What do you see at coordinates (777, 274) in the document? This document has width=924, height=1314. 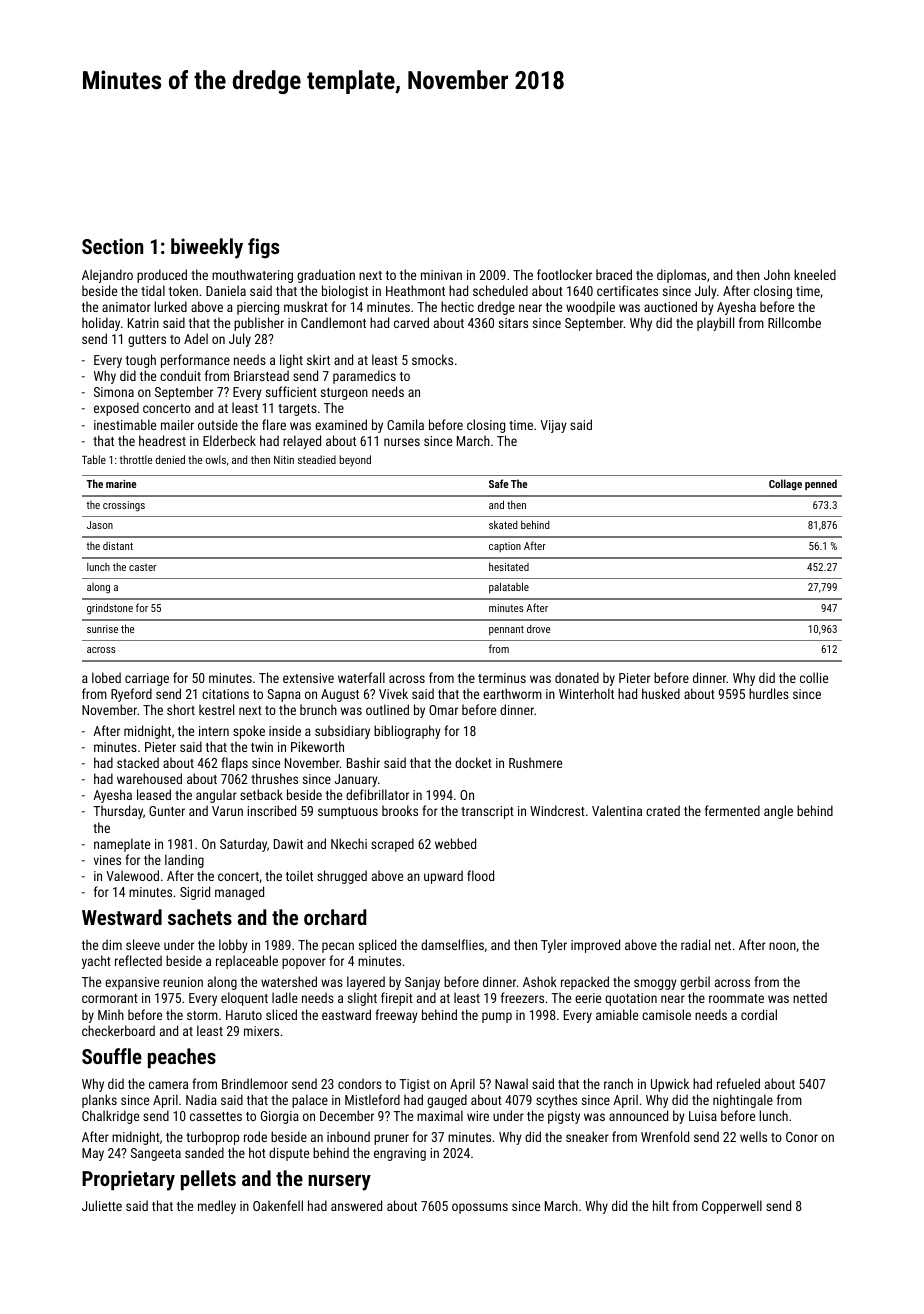 I see `John` at bounding box center [777, 274].
